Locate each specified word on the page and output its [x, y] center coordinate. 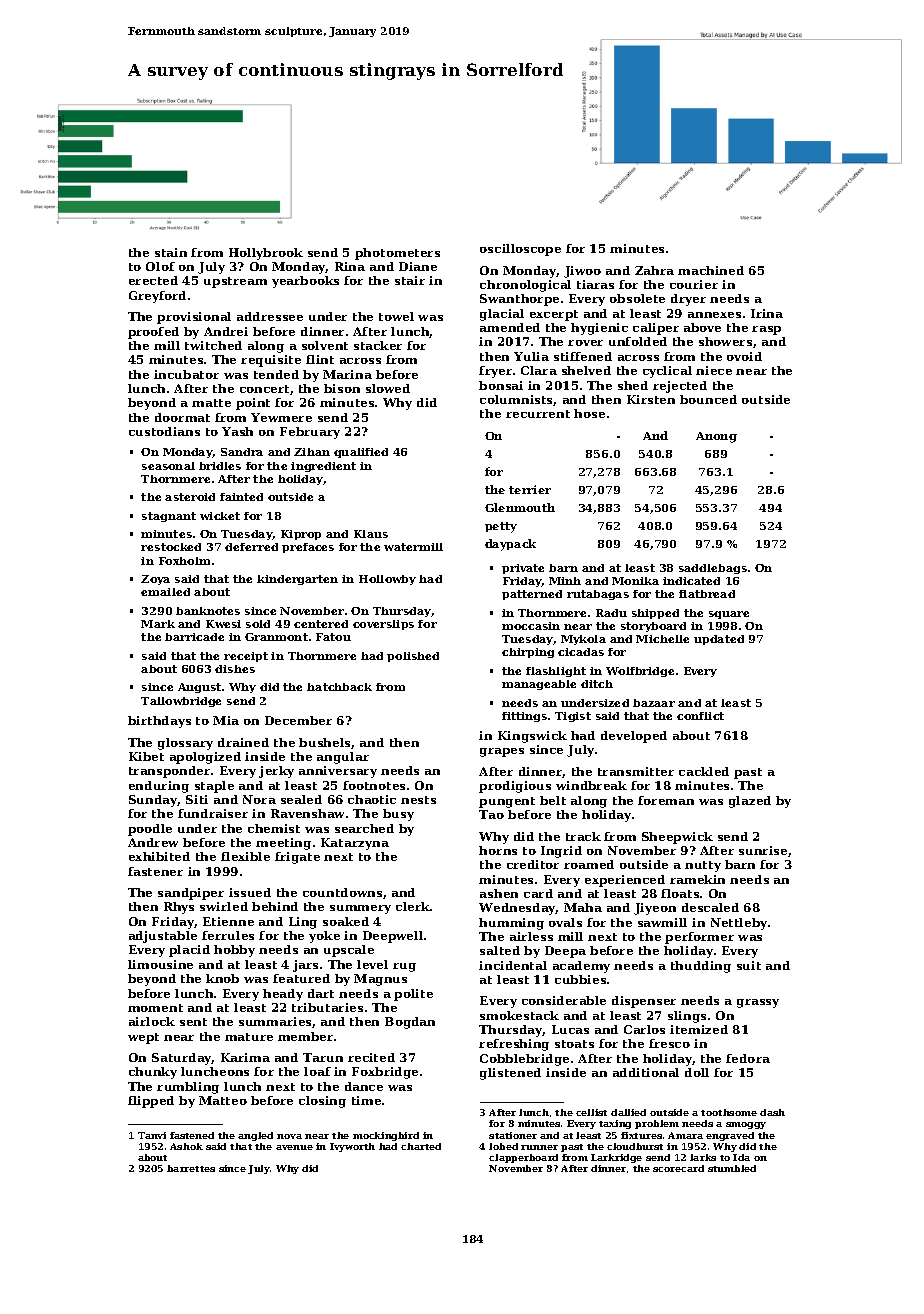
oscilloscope [520, 250]
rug [404, 967]
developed [634, 737]
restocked [171, 547]
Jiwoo [582, 272]
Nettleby [739, 924]
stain [171, 252]
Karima [245, 1057]
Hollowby [387, 580]
